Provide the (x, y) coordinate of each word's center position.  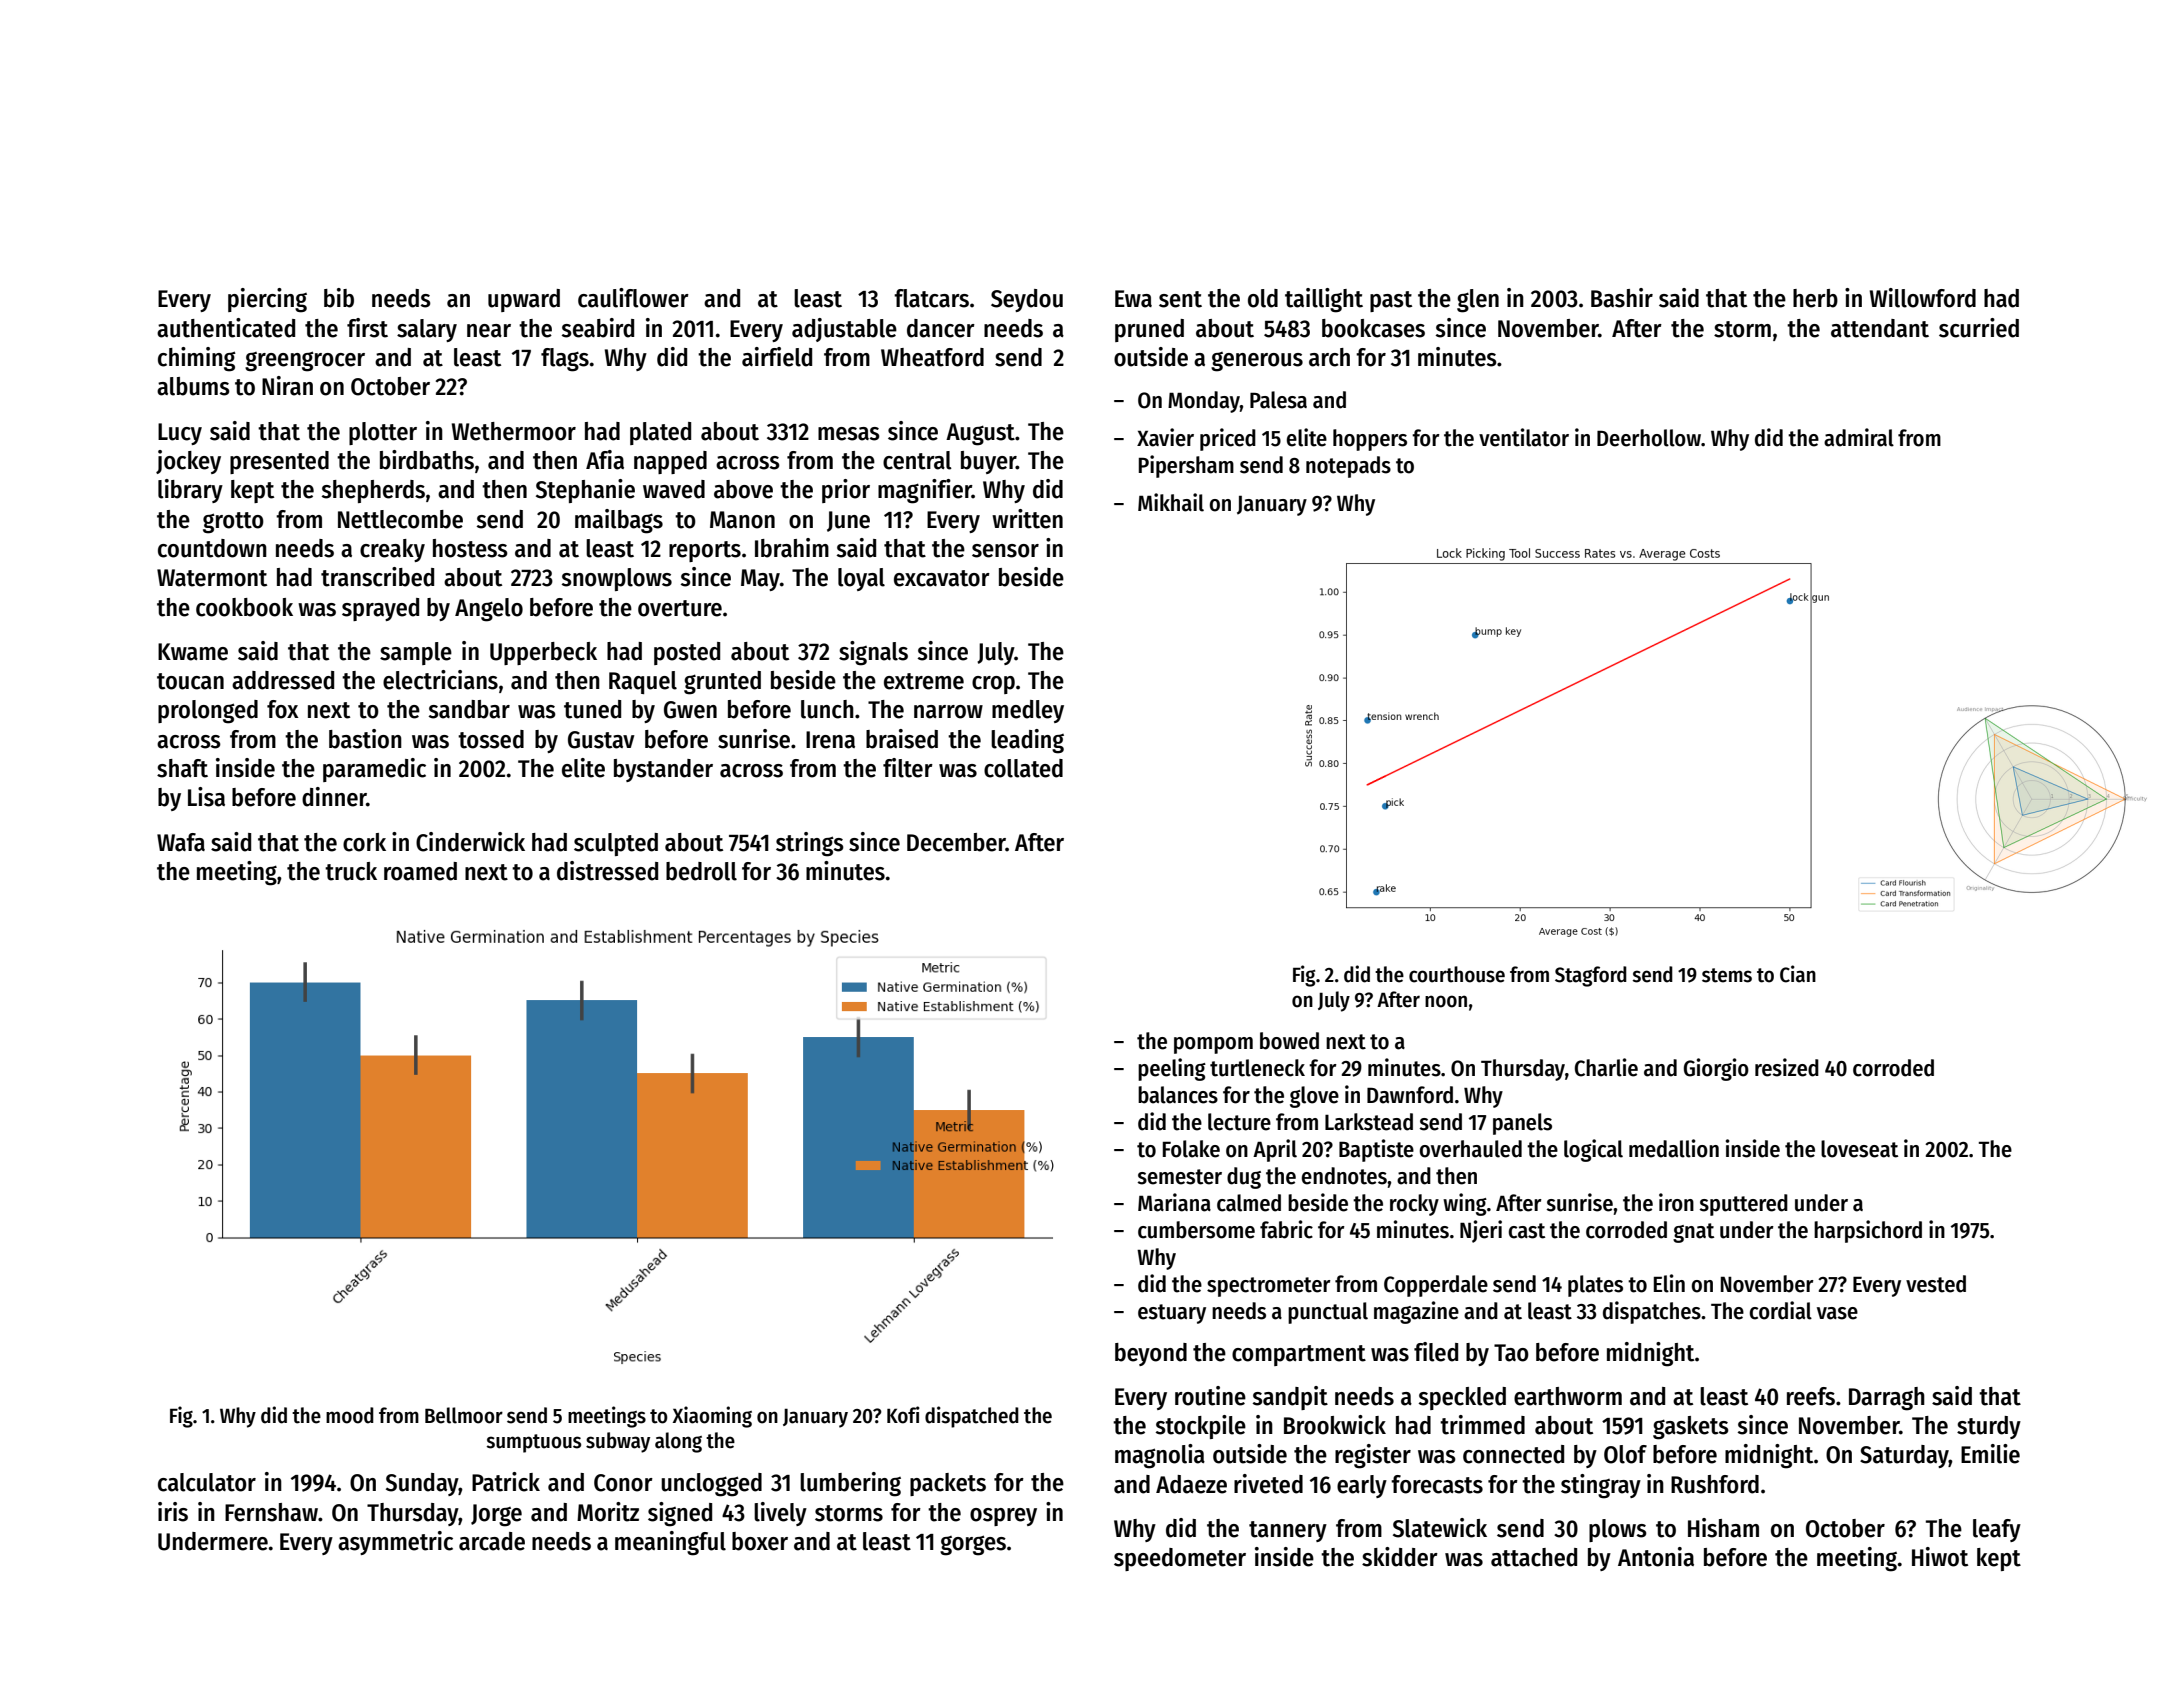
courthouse (1457, 974)
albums (193, 386)
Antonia (1656, 1557)
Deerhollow (1649, 438)
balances (1178, 1095)
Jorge (496, 1515)
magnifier (925, 491)
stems (1727, 975)
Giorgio (1716, 1069)
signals (873, 653)
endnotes (1344, 1176)
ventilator (1524, 437)
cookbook (244, 607)
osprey (1003, 1517)
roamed (420, 871)
